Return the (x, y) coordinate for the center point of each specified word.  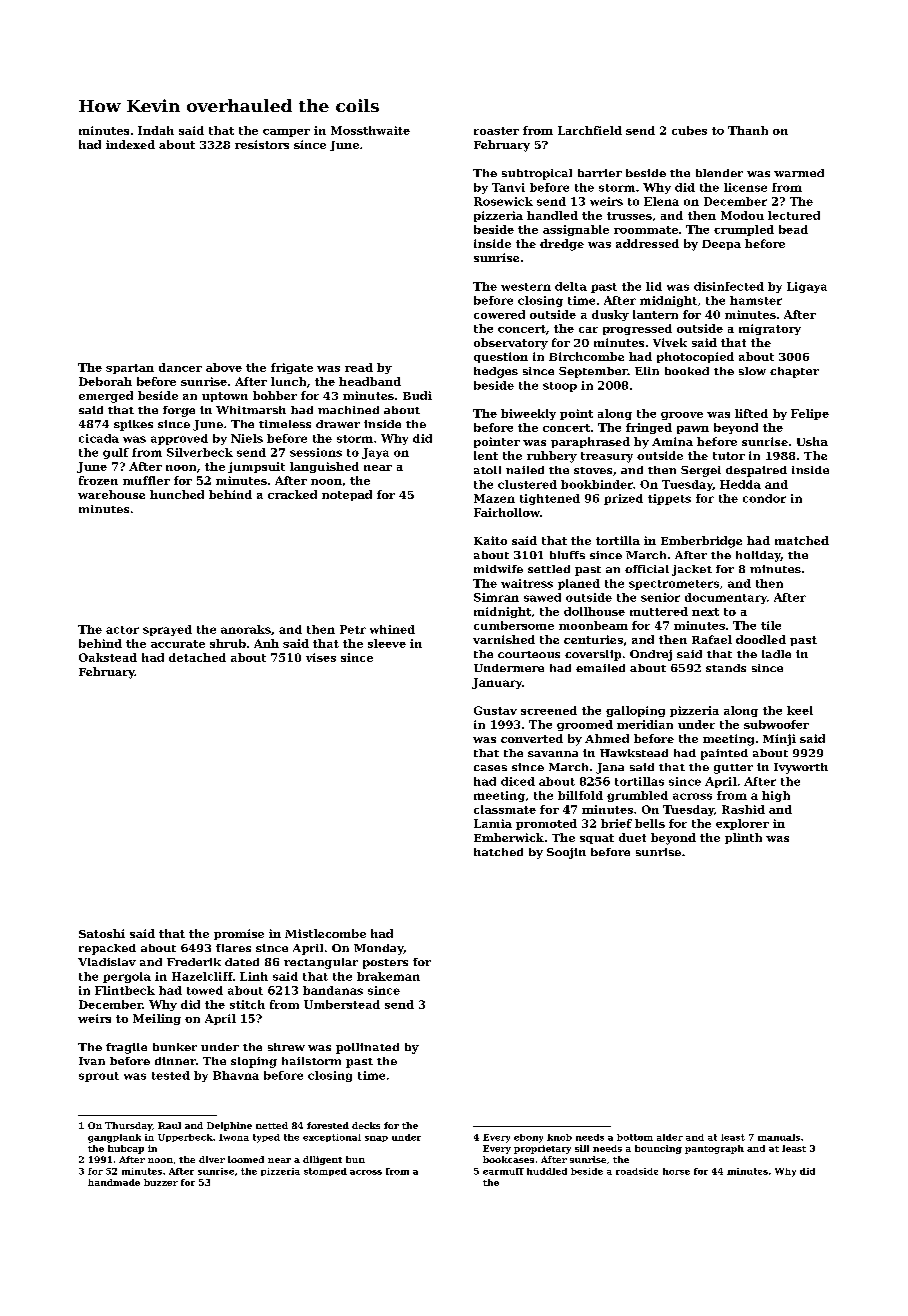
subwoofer (776, 724)
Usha (812, 441)
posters (385, 964)
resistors (262, 144)
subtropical (537, 174)
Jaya (375, 453)
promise (239, 934)
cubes (689, 130)
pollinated (367, 1048)
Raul (169, 1125)
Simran (496, 597)
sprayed (167, 630)
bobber (275, 395)
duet (632, 837)
